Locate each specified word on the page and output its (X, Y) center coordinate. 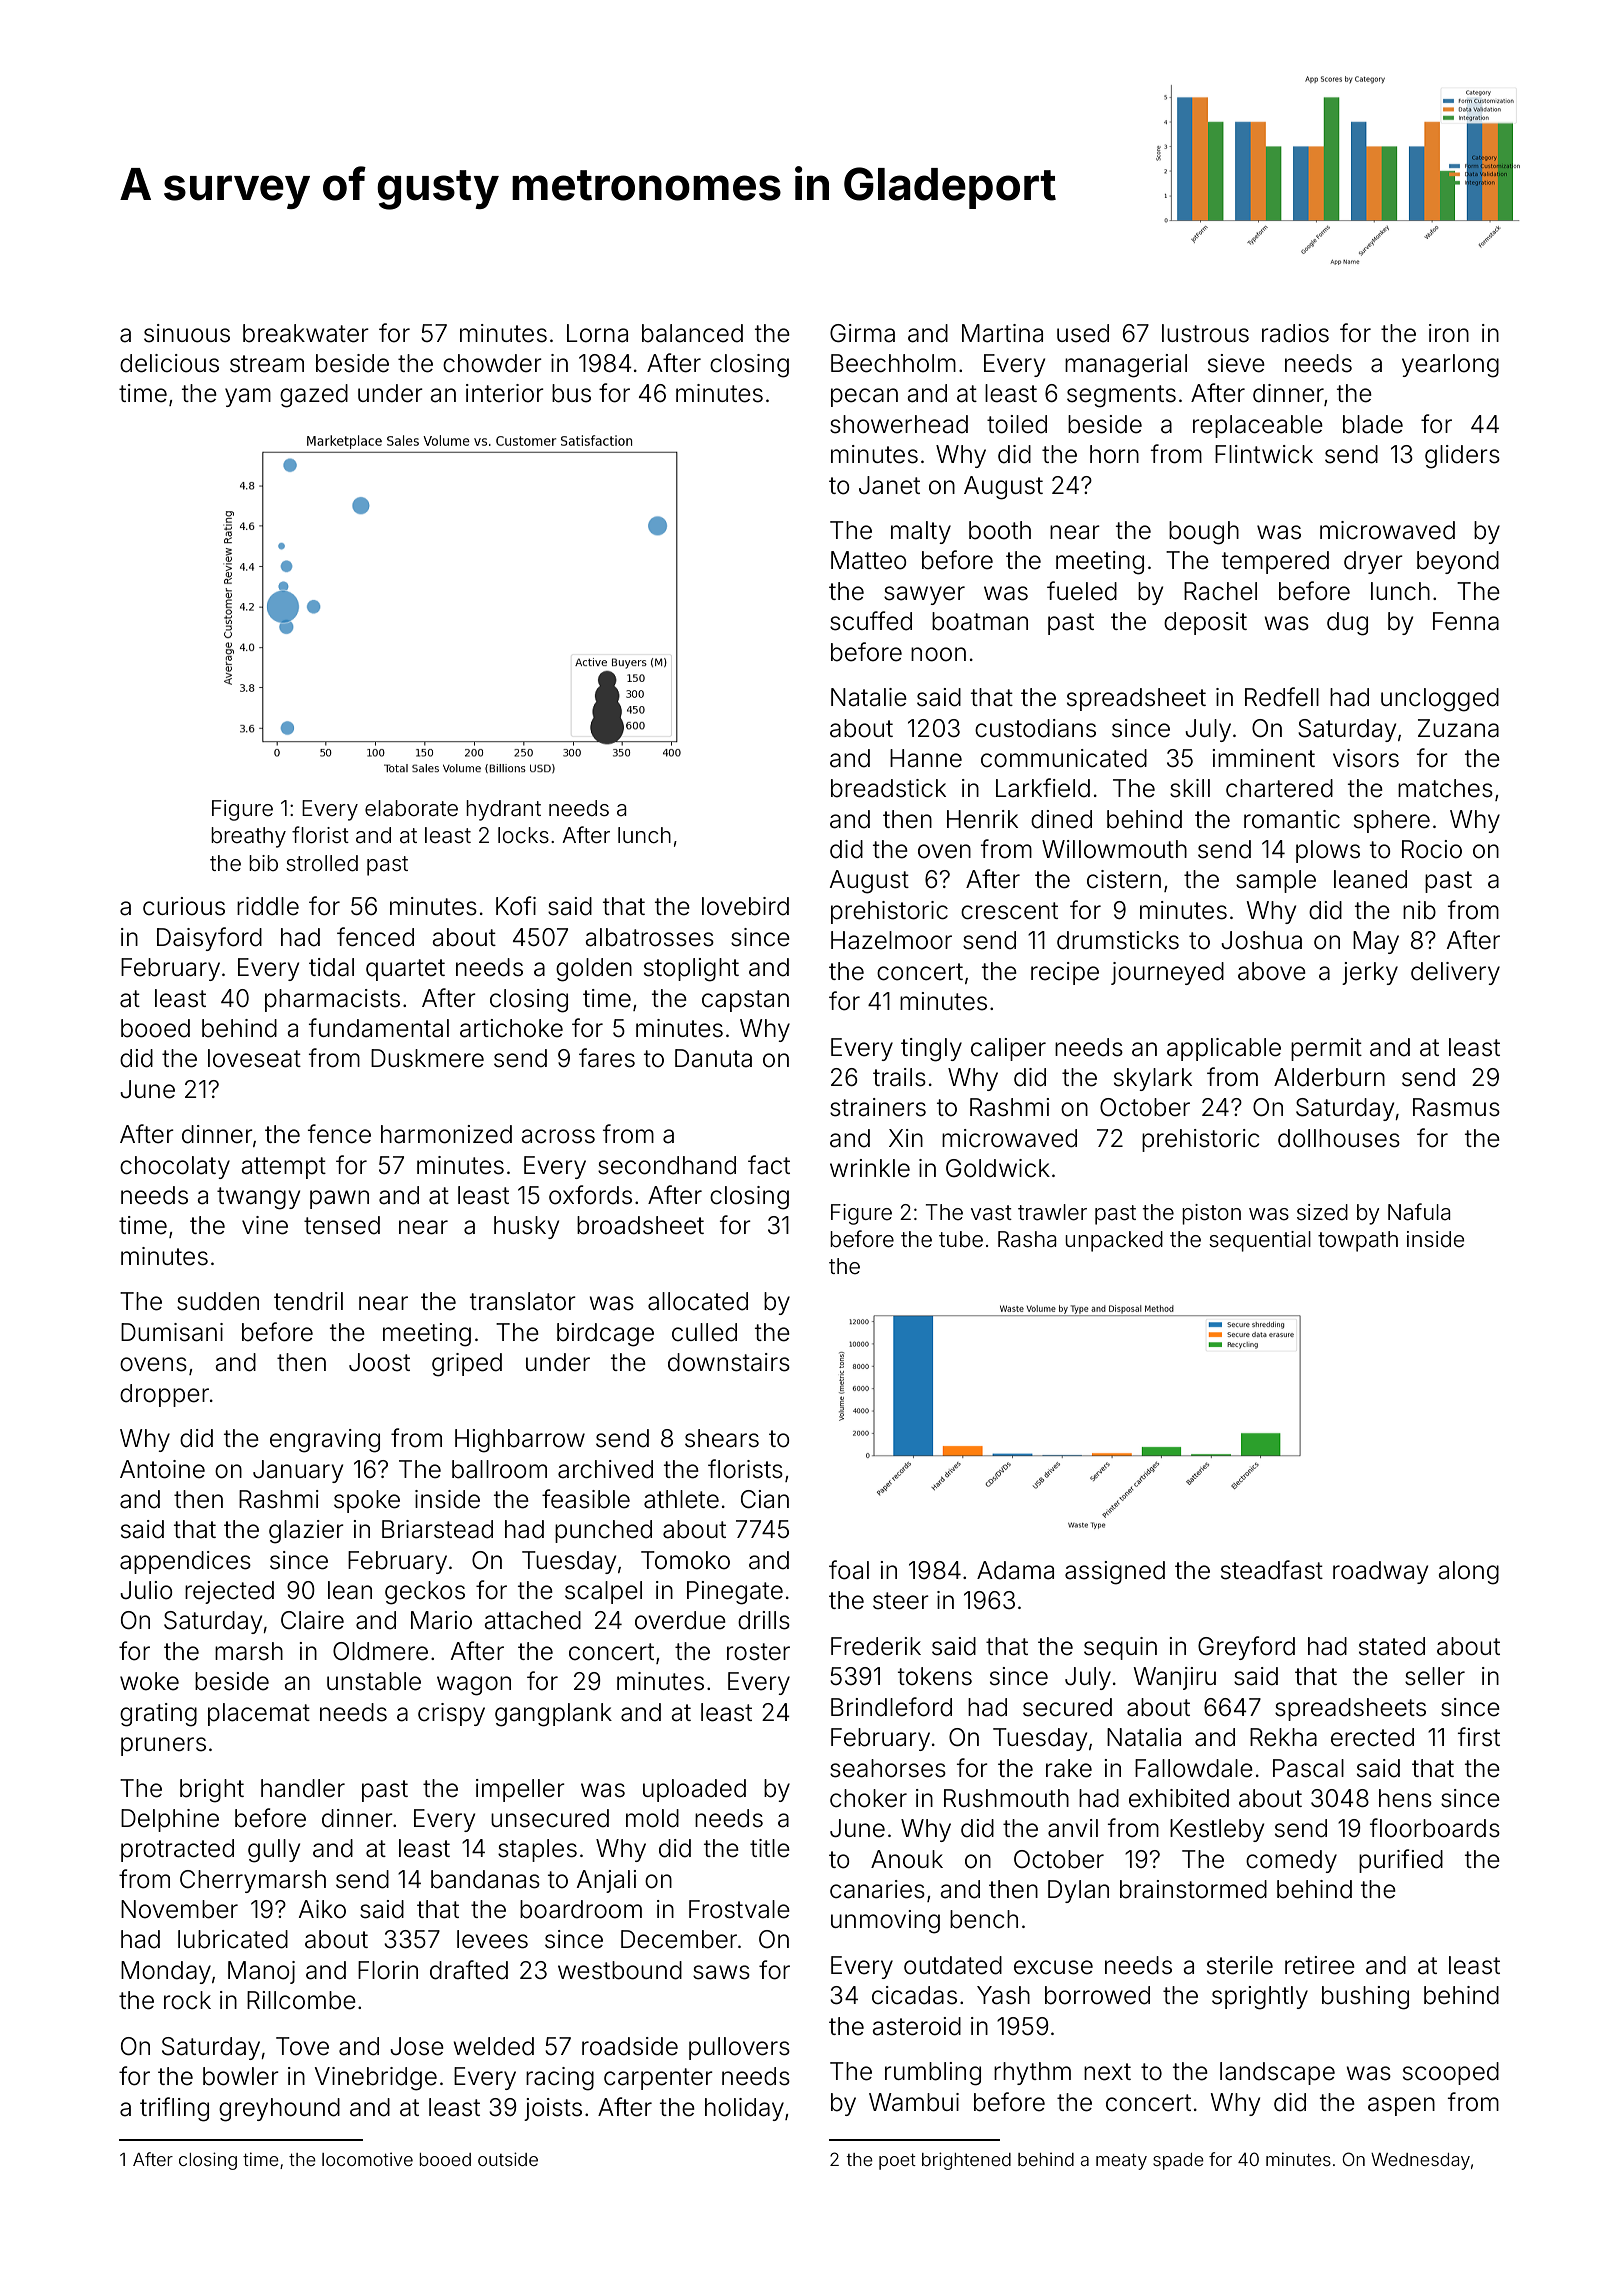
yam (248, 397)
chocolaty (175, 1167)
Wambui (914, 2102)
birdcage (605, 1335)
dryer (1373, 562)
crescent (1009, 911)
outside (508, 2159)
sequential (1260, 1241)
